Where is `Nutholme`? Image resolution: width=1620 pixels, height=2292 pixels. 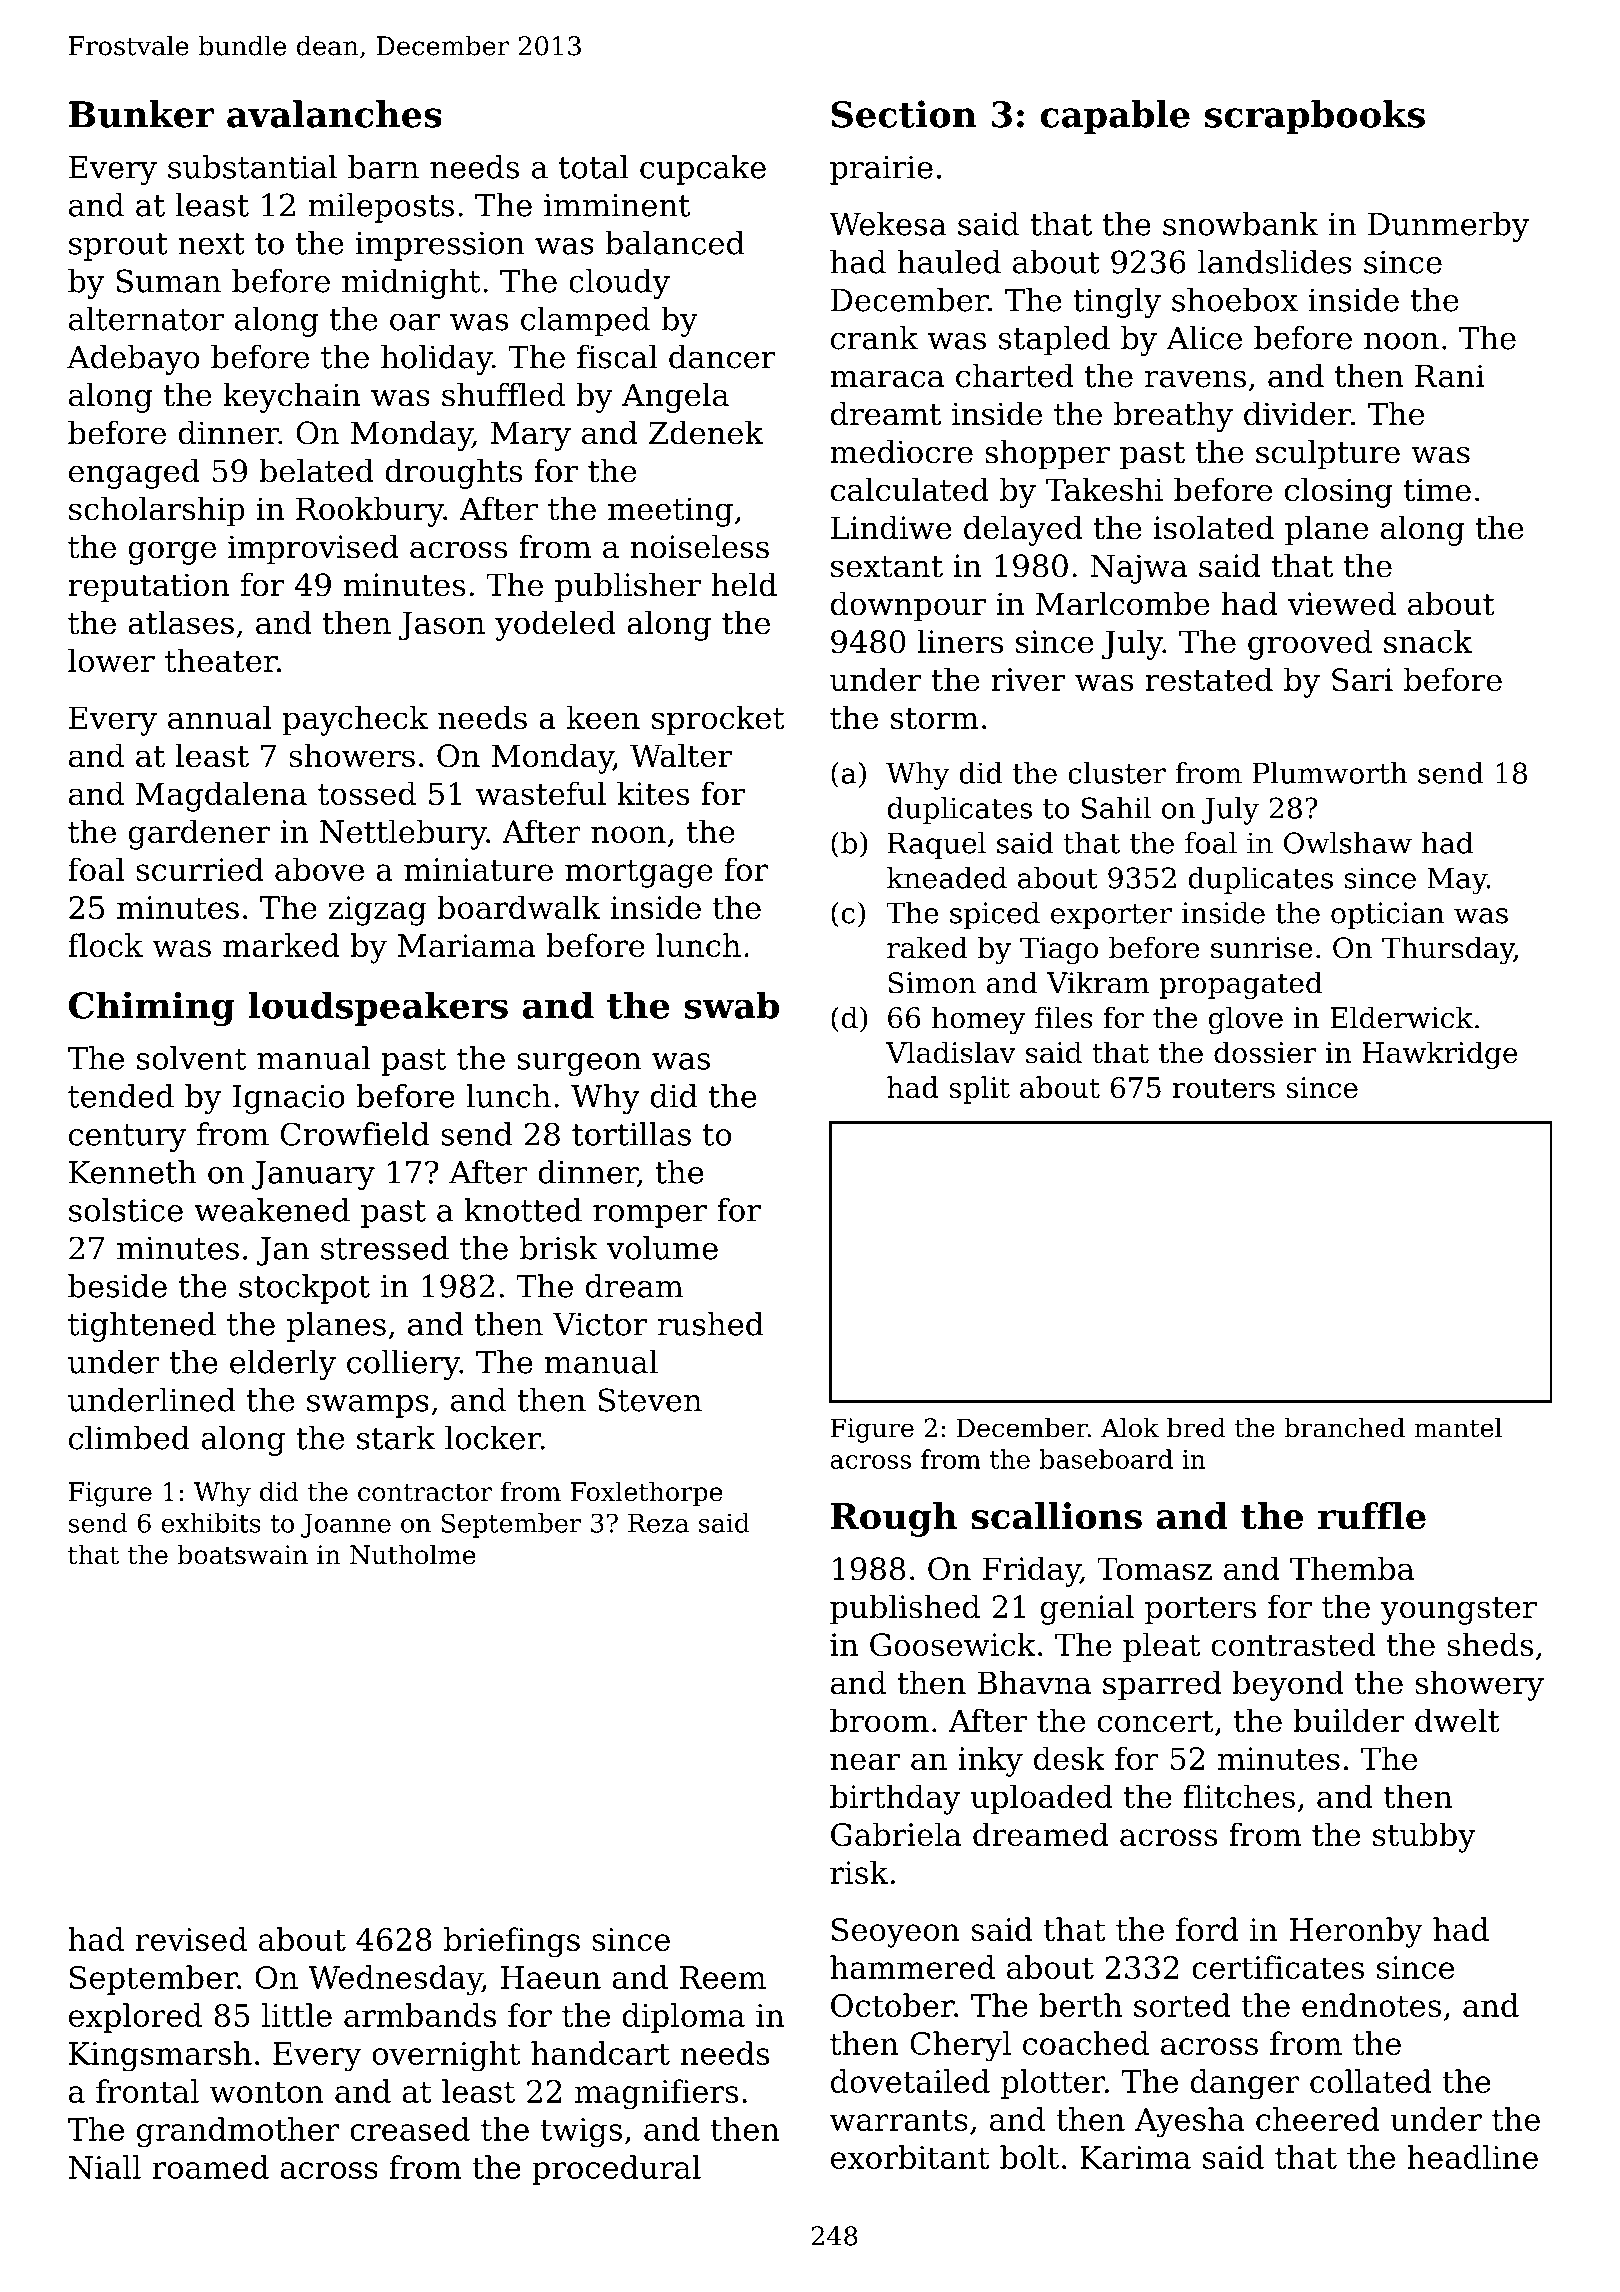 Nutholme is located at coordinates (413, 1554).
